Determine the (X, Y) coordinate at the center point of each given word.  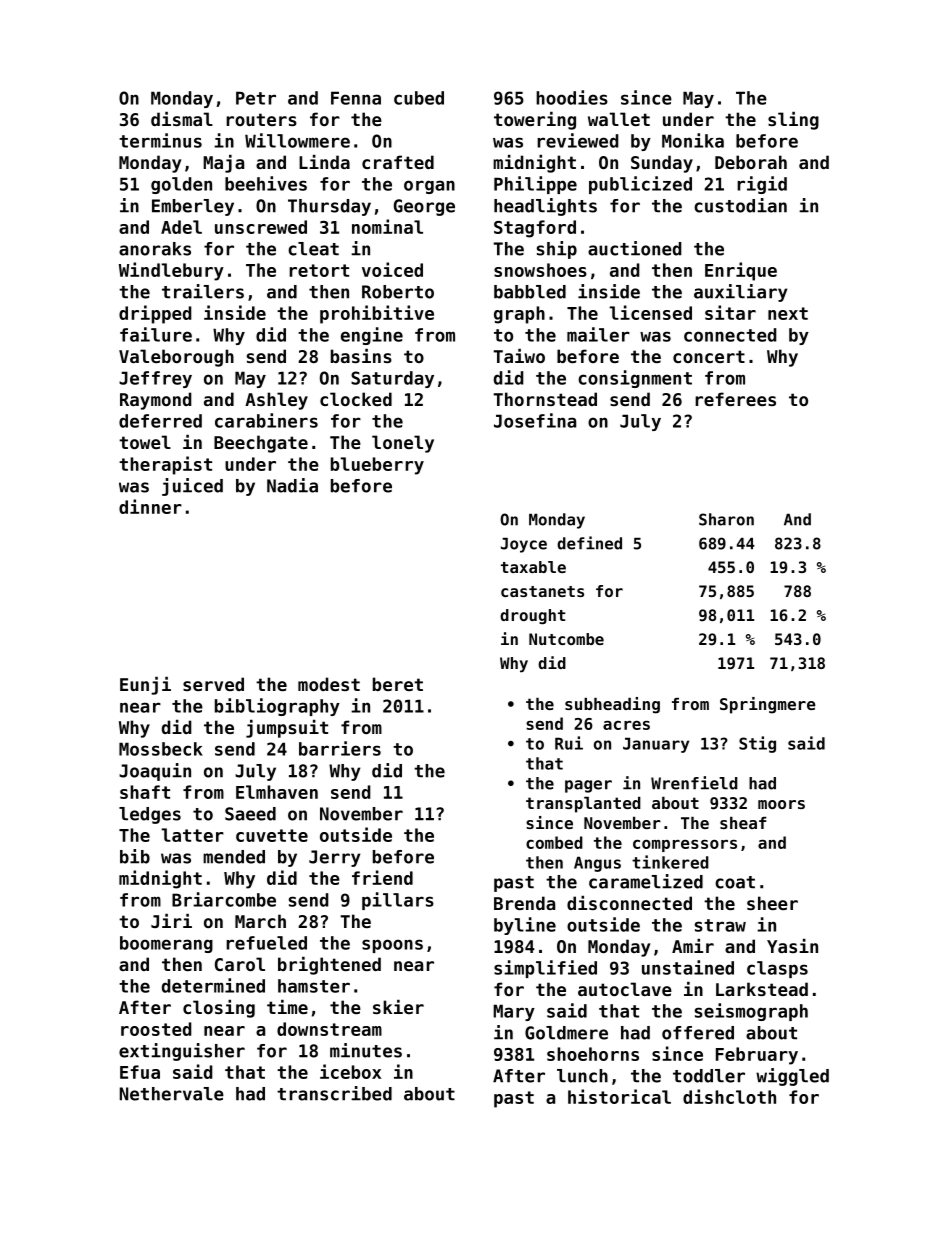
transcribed (334, 1093)
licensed (651, 312)
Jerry (334, 858)
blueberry (377, 466)
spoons (392, 946)
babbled (530, 292)
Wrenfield (694, 783)
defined (589, 543)
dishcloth (729, 1096)
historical (619, 1096)
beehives (266, 183)
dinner (150, 506)
